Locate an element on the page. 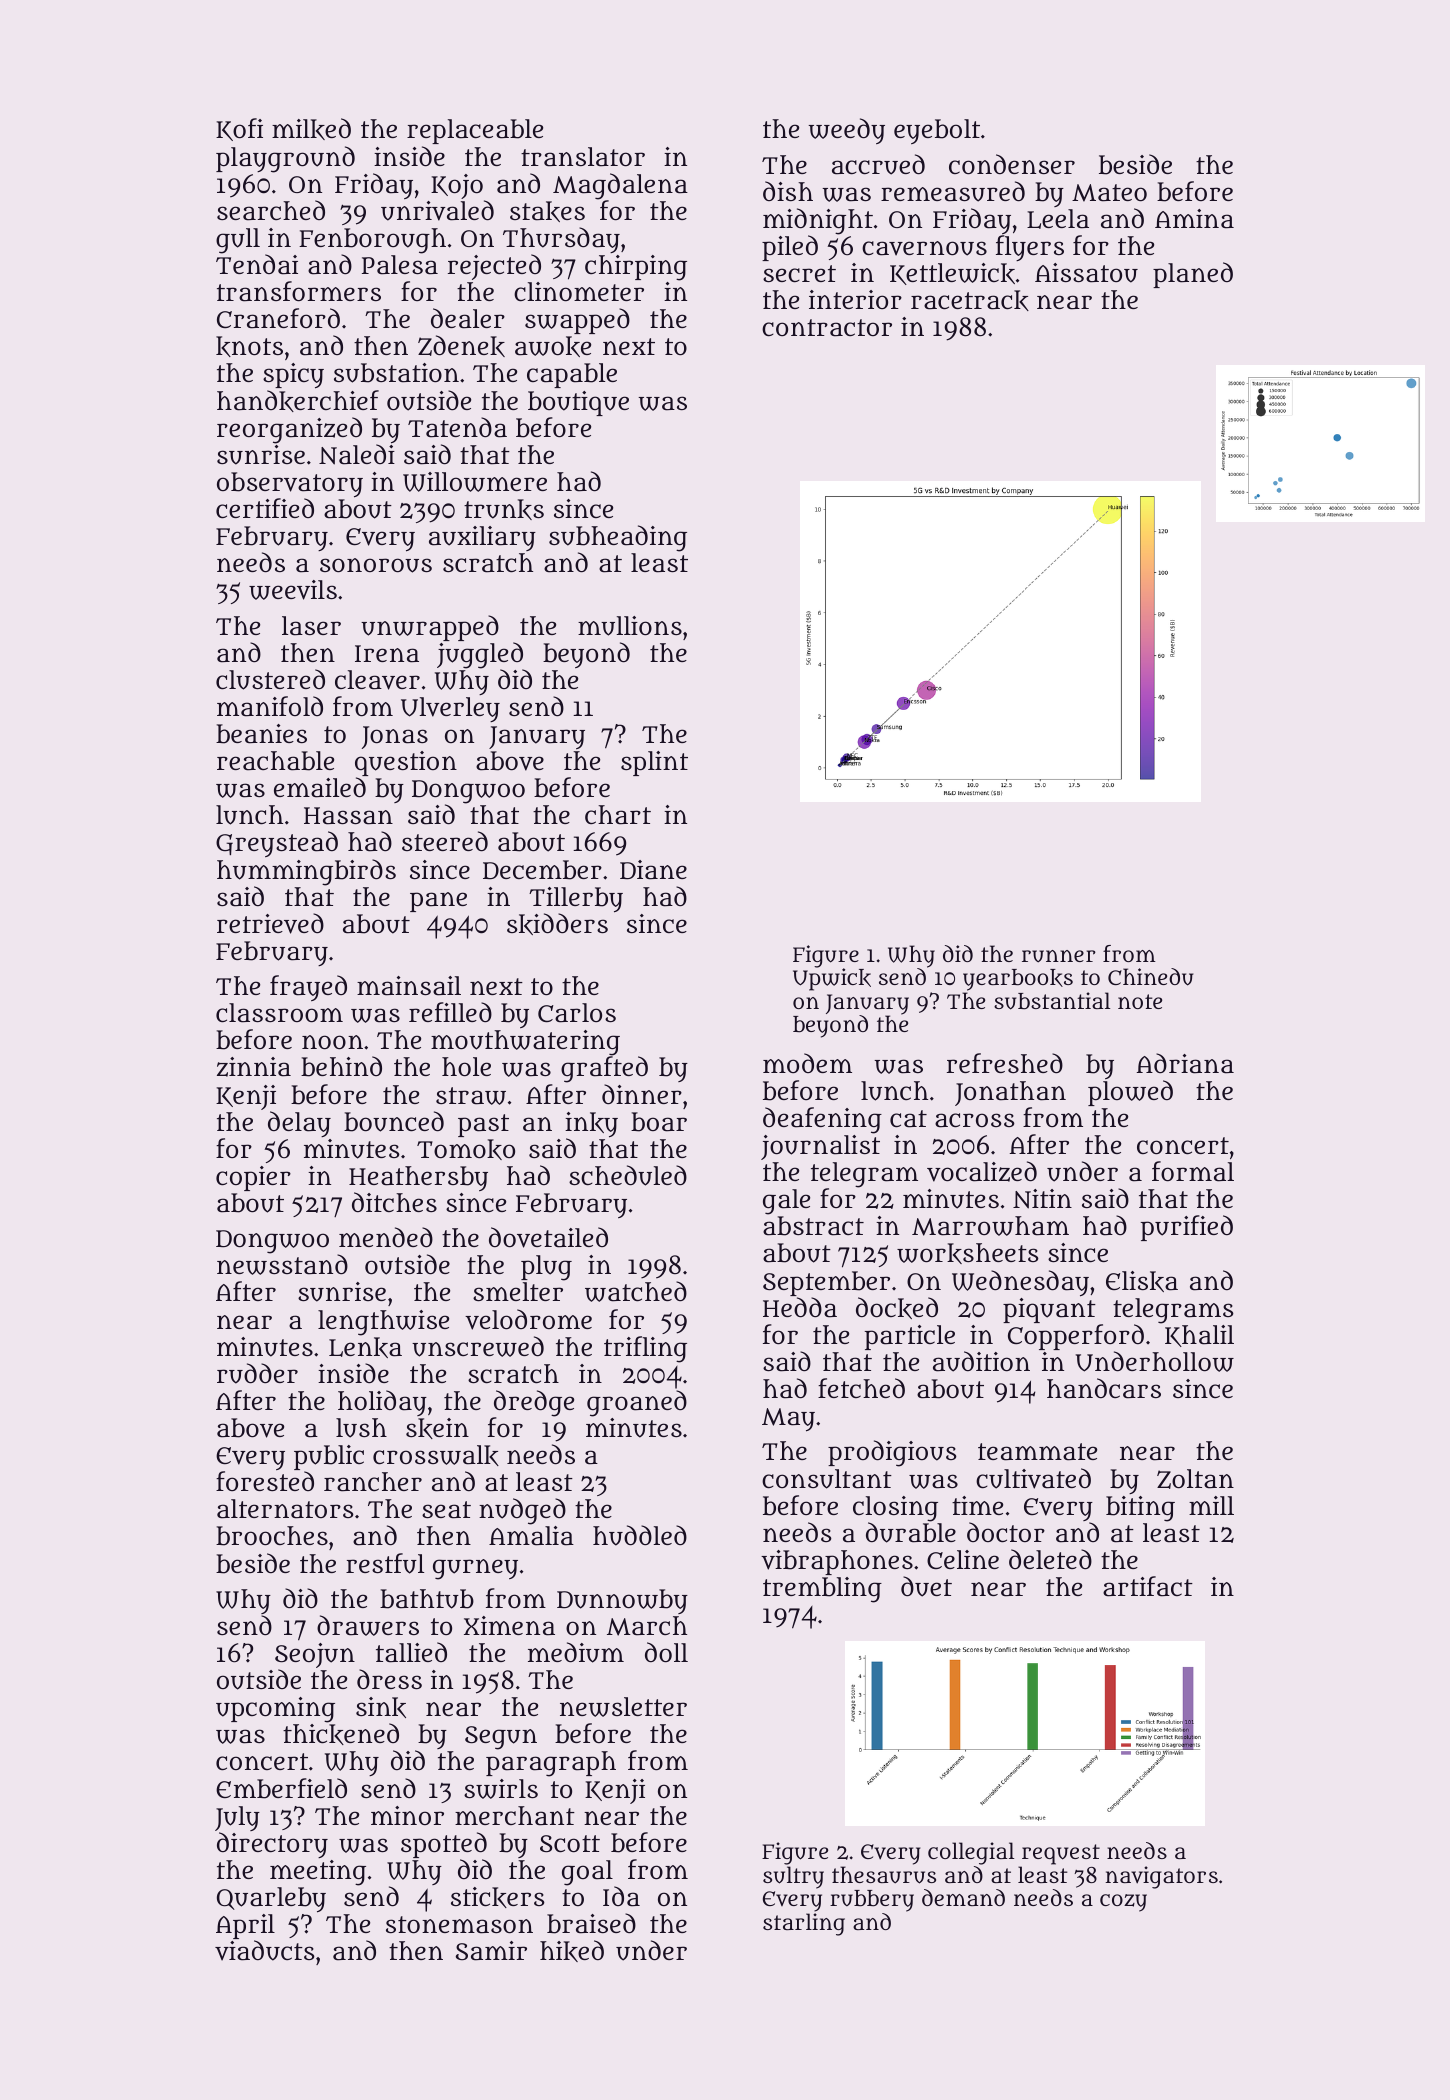 Image resolution: width=1450 pixels, height=2100 pixels. directory is located at coordinates (272, 1845).
